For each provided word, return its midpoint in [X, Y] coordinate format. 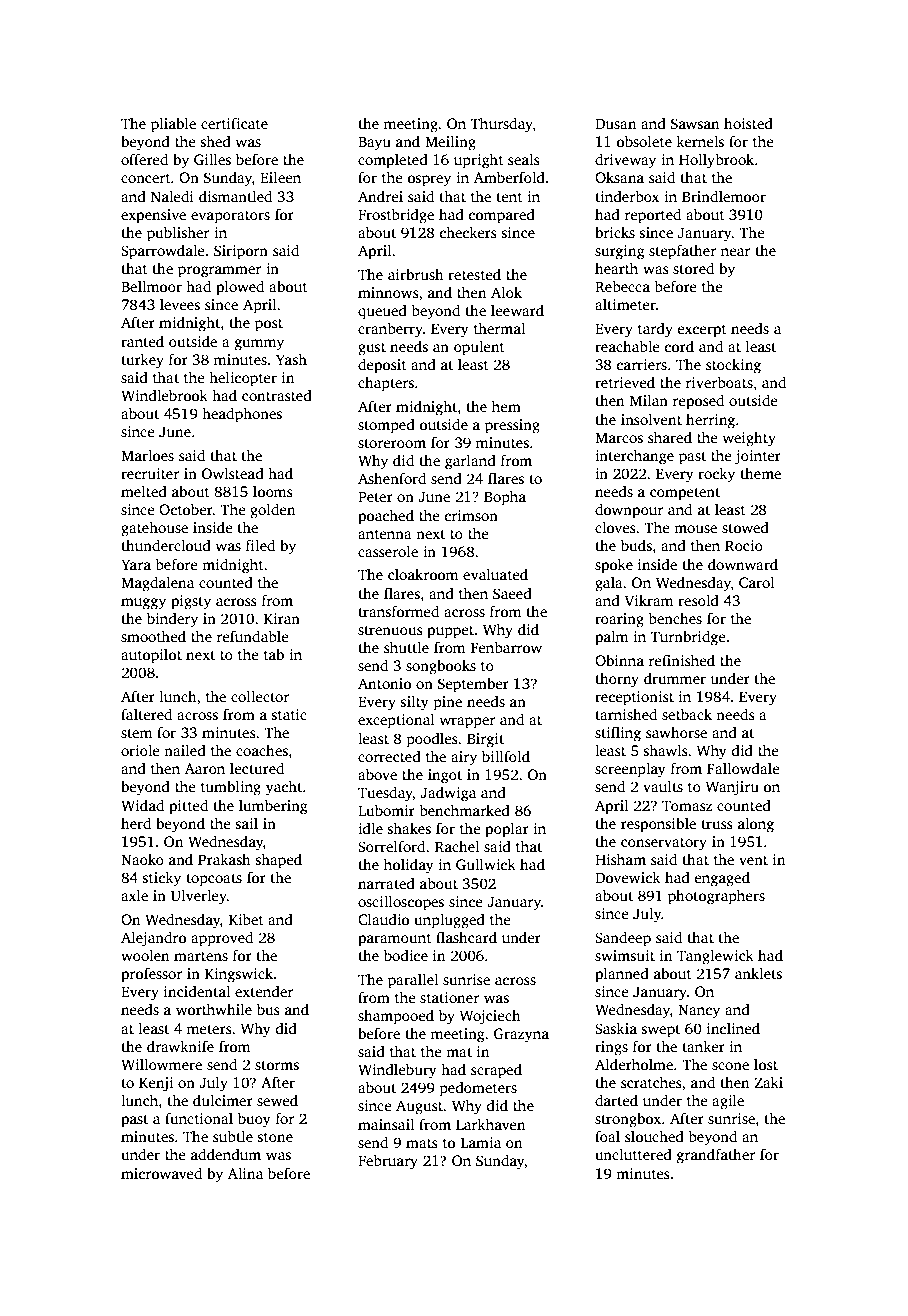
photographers [716, 897]
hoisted [748, 123]
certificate [234, 123]
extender [264, 991]
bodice [406, 955]
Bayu [374, 143]
